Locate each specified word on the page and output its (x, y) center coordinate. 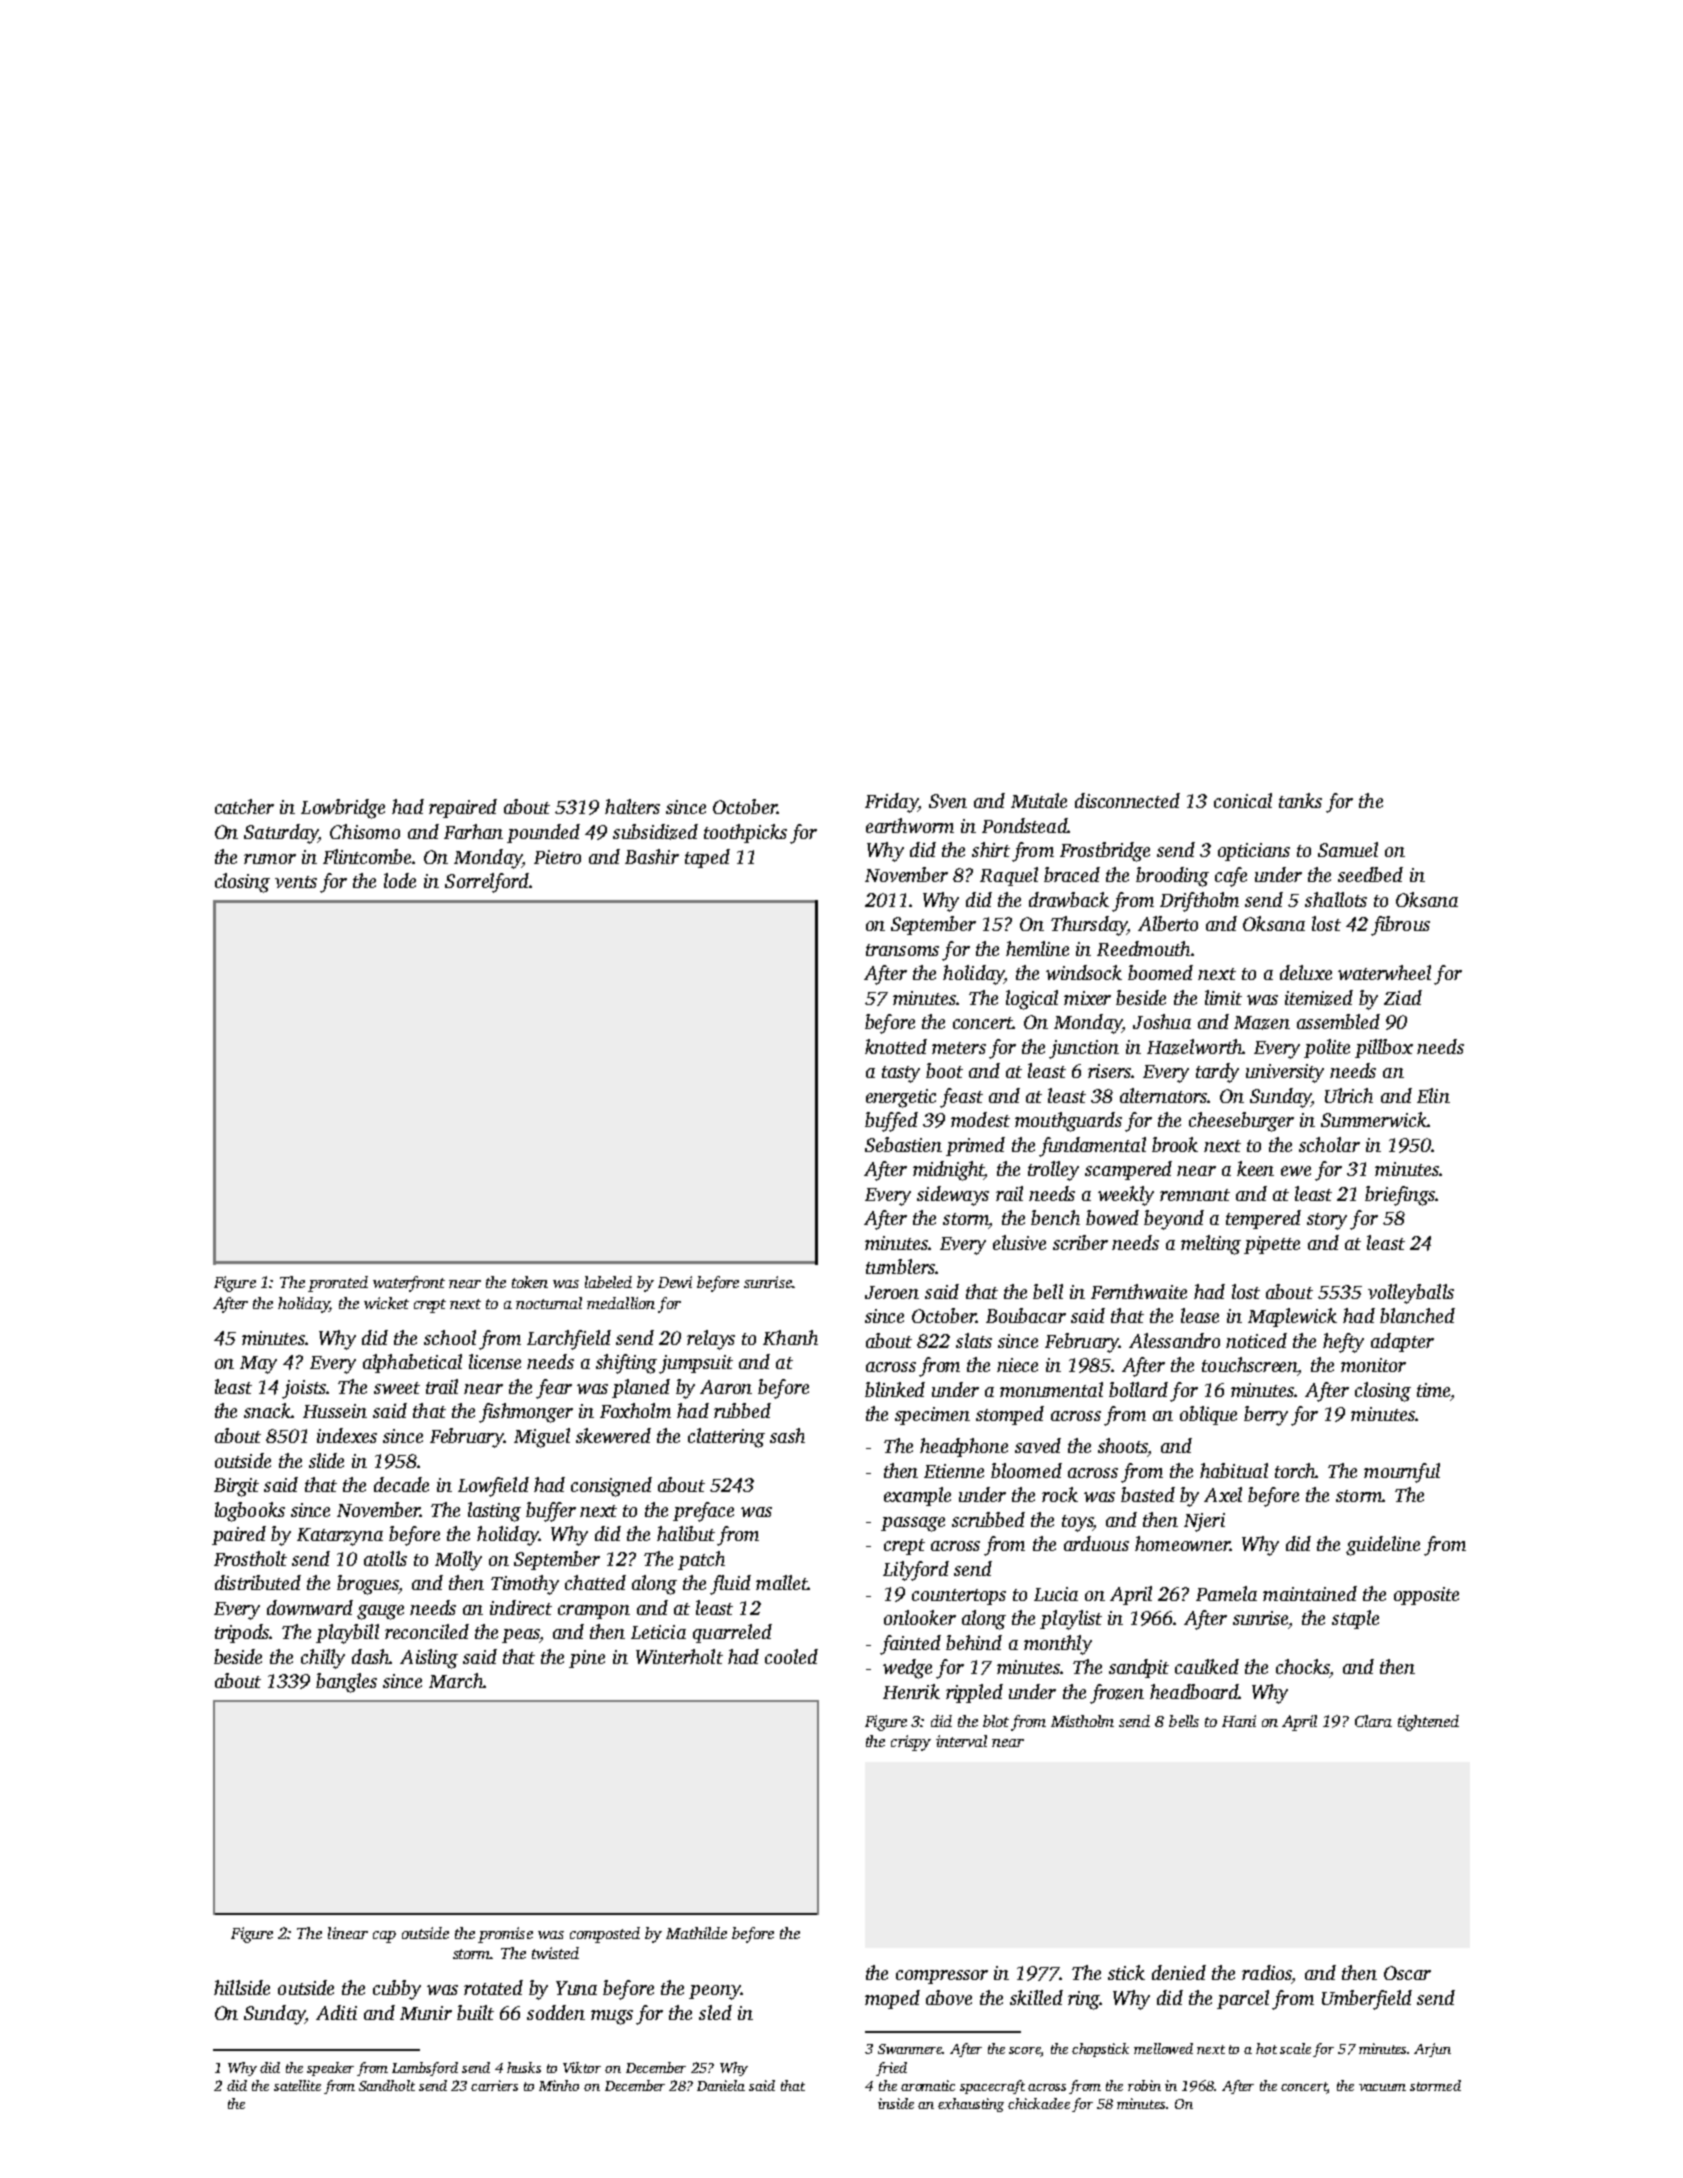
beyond (1174, 1220)
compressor (942, 1977)
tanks (1300, 800)
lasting (494, 1512)
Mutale (1039, 800)
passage (913, 1524)
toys (1077, 1523)
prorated (338, 1284)
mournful (1402, 1473)
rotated (493, 1987)
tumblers (900, 1266)
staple (1355, 1619)
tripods (242, 1633)
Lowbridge (343, 809)
